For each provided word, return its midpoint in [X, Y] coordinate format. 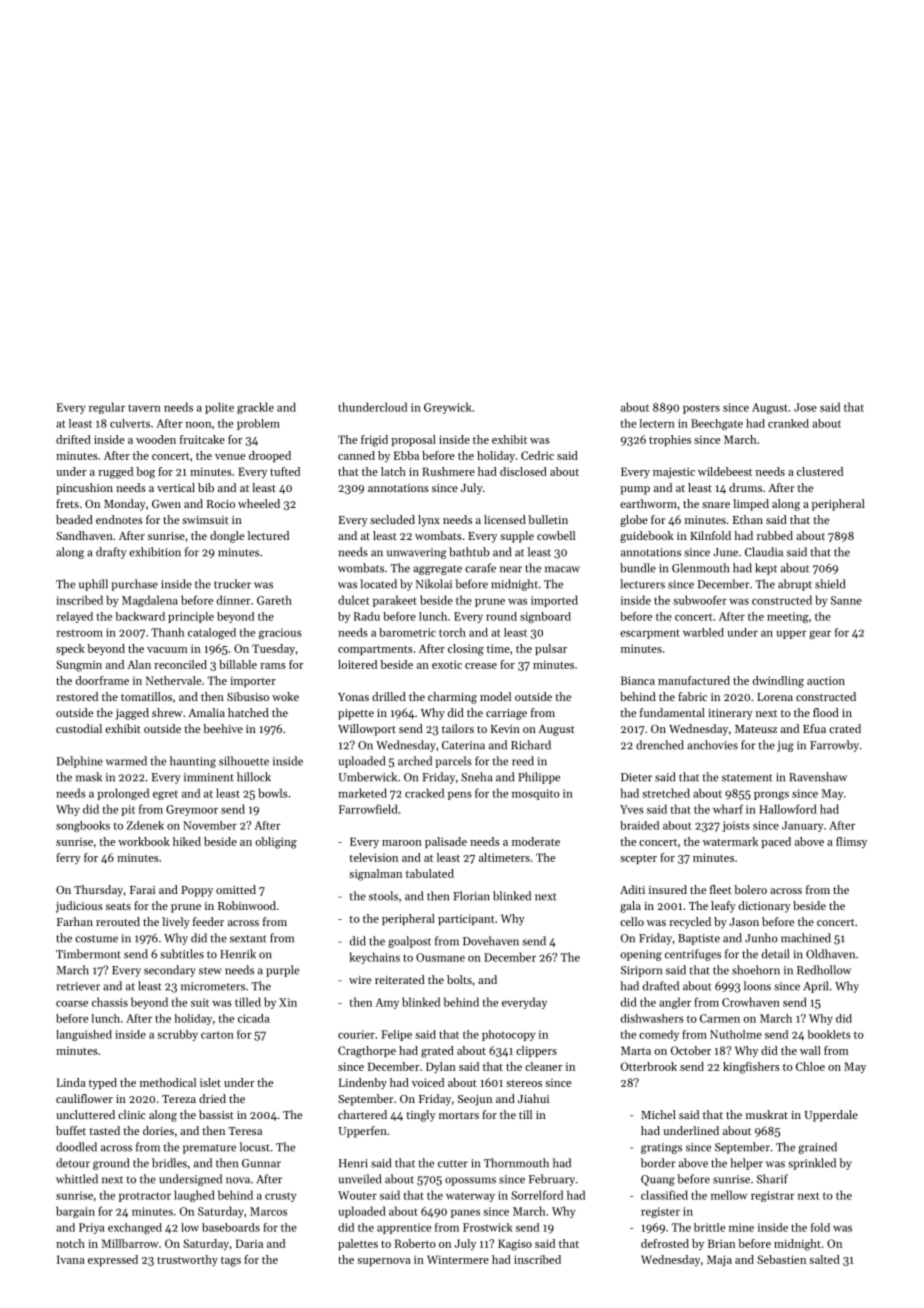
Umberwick [367, 777]
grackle [255, 408]
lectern [657, 423]
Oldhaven [830, 954]
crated [845, 728]
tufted [285, 471]
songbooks [83, 826]
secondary [170, 971]
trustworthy [187, 1261]
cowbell [556, 535]
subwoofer [700, 600]
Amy [387, 1003]
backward [140, 616]
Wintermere [458, 1259]
